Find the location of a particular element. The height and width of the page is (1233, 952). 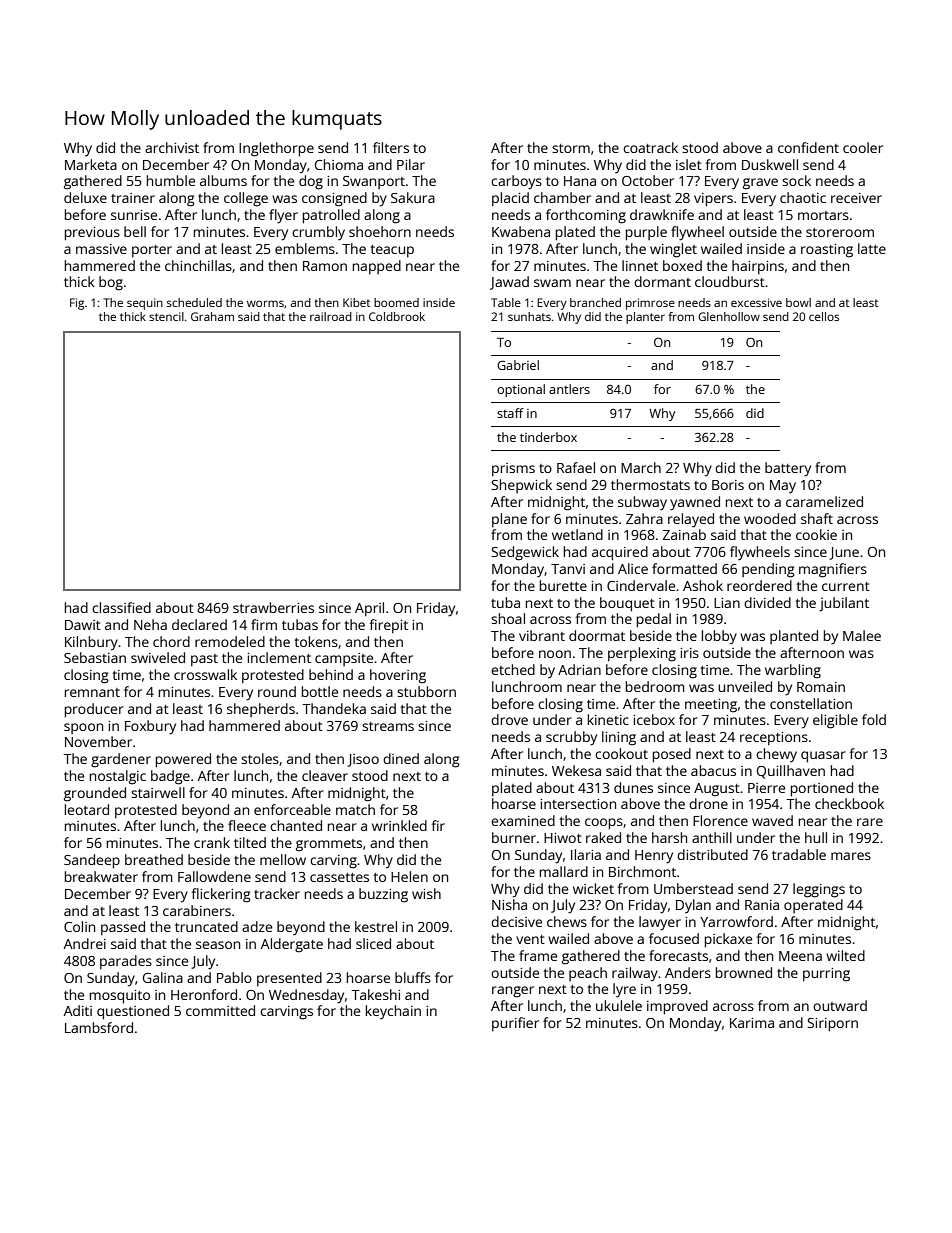

wooded is located at coordinates (770, 518).
